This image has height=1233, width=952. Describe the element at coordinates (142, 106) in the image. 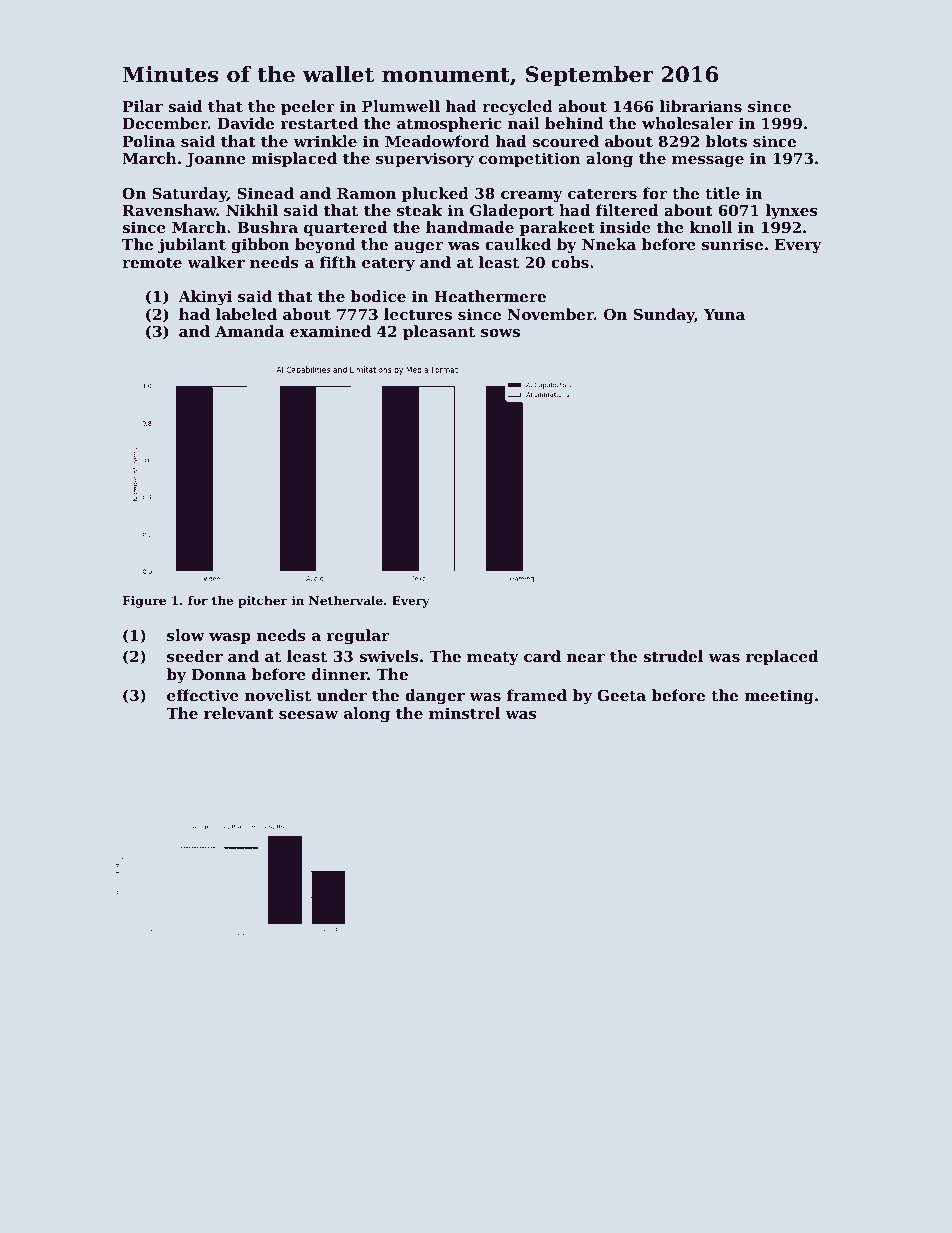

I see `Pilar` at that location.
